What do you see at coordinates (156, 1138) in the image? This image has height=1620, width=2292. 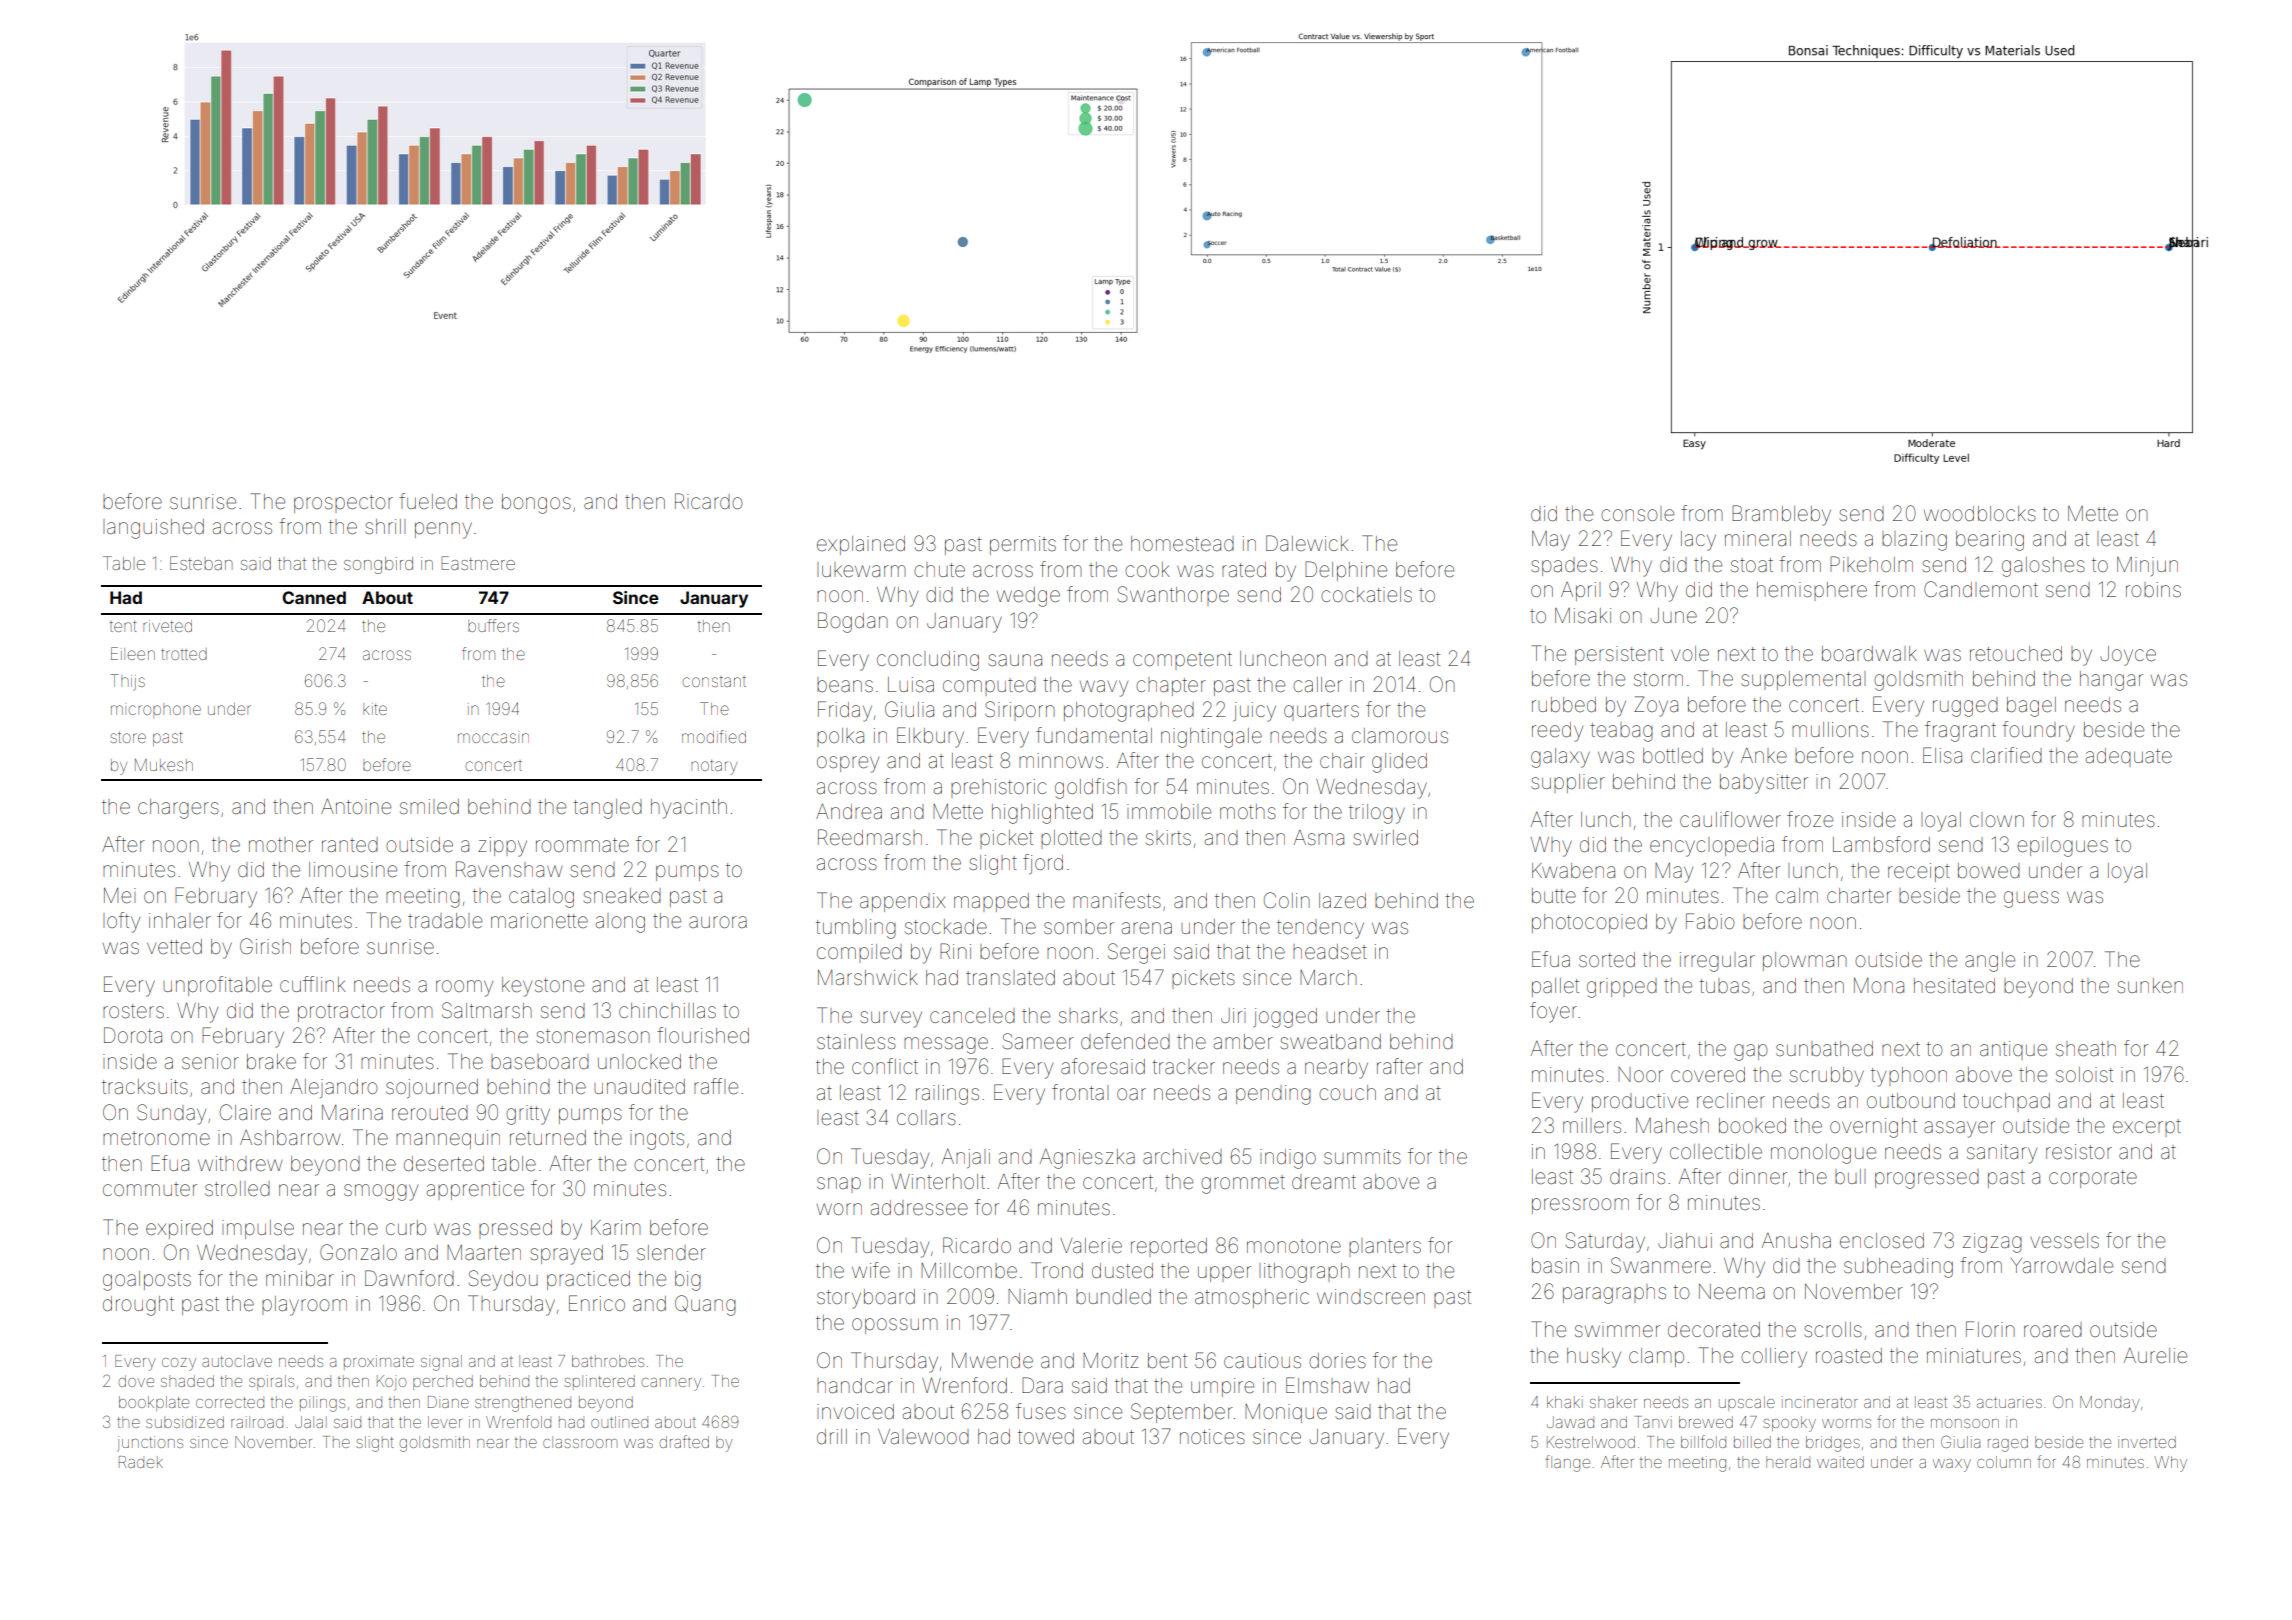 I see `metronome` at bounding box center [156, 1138].
